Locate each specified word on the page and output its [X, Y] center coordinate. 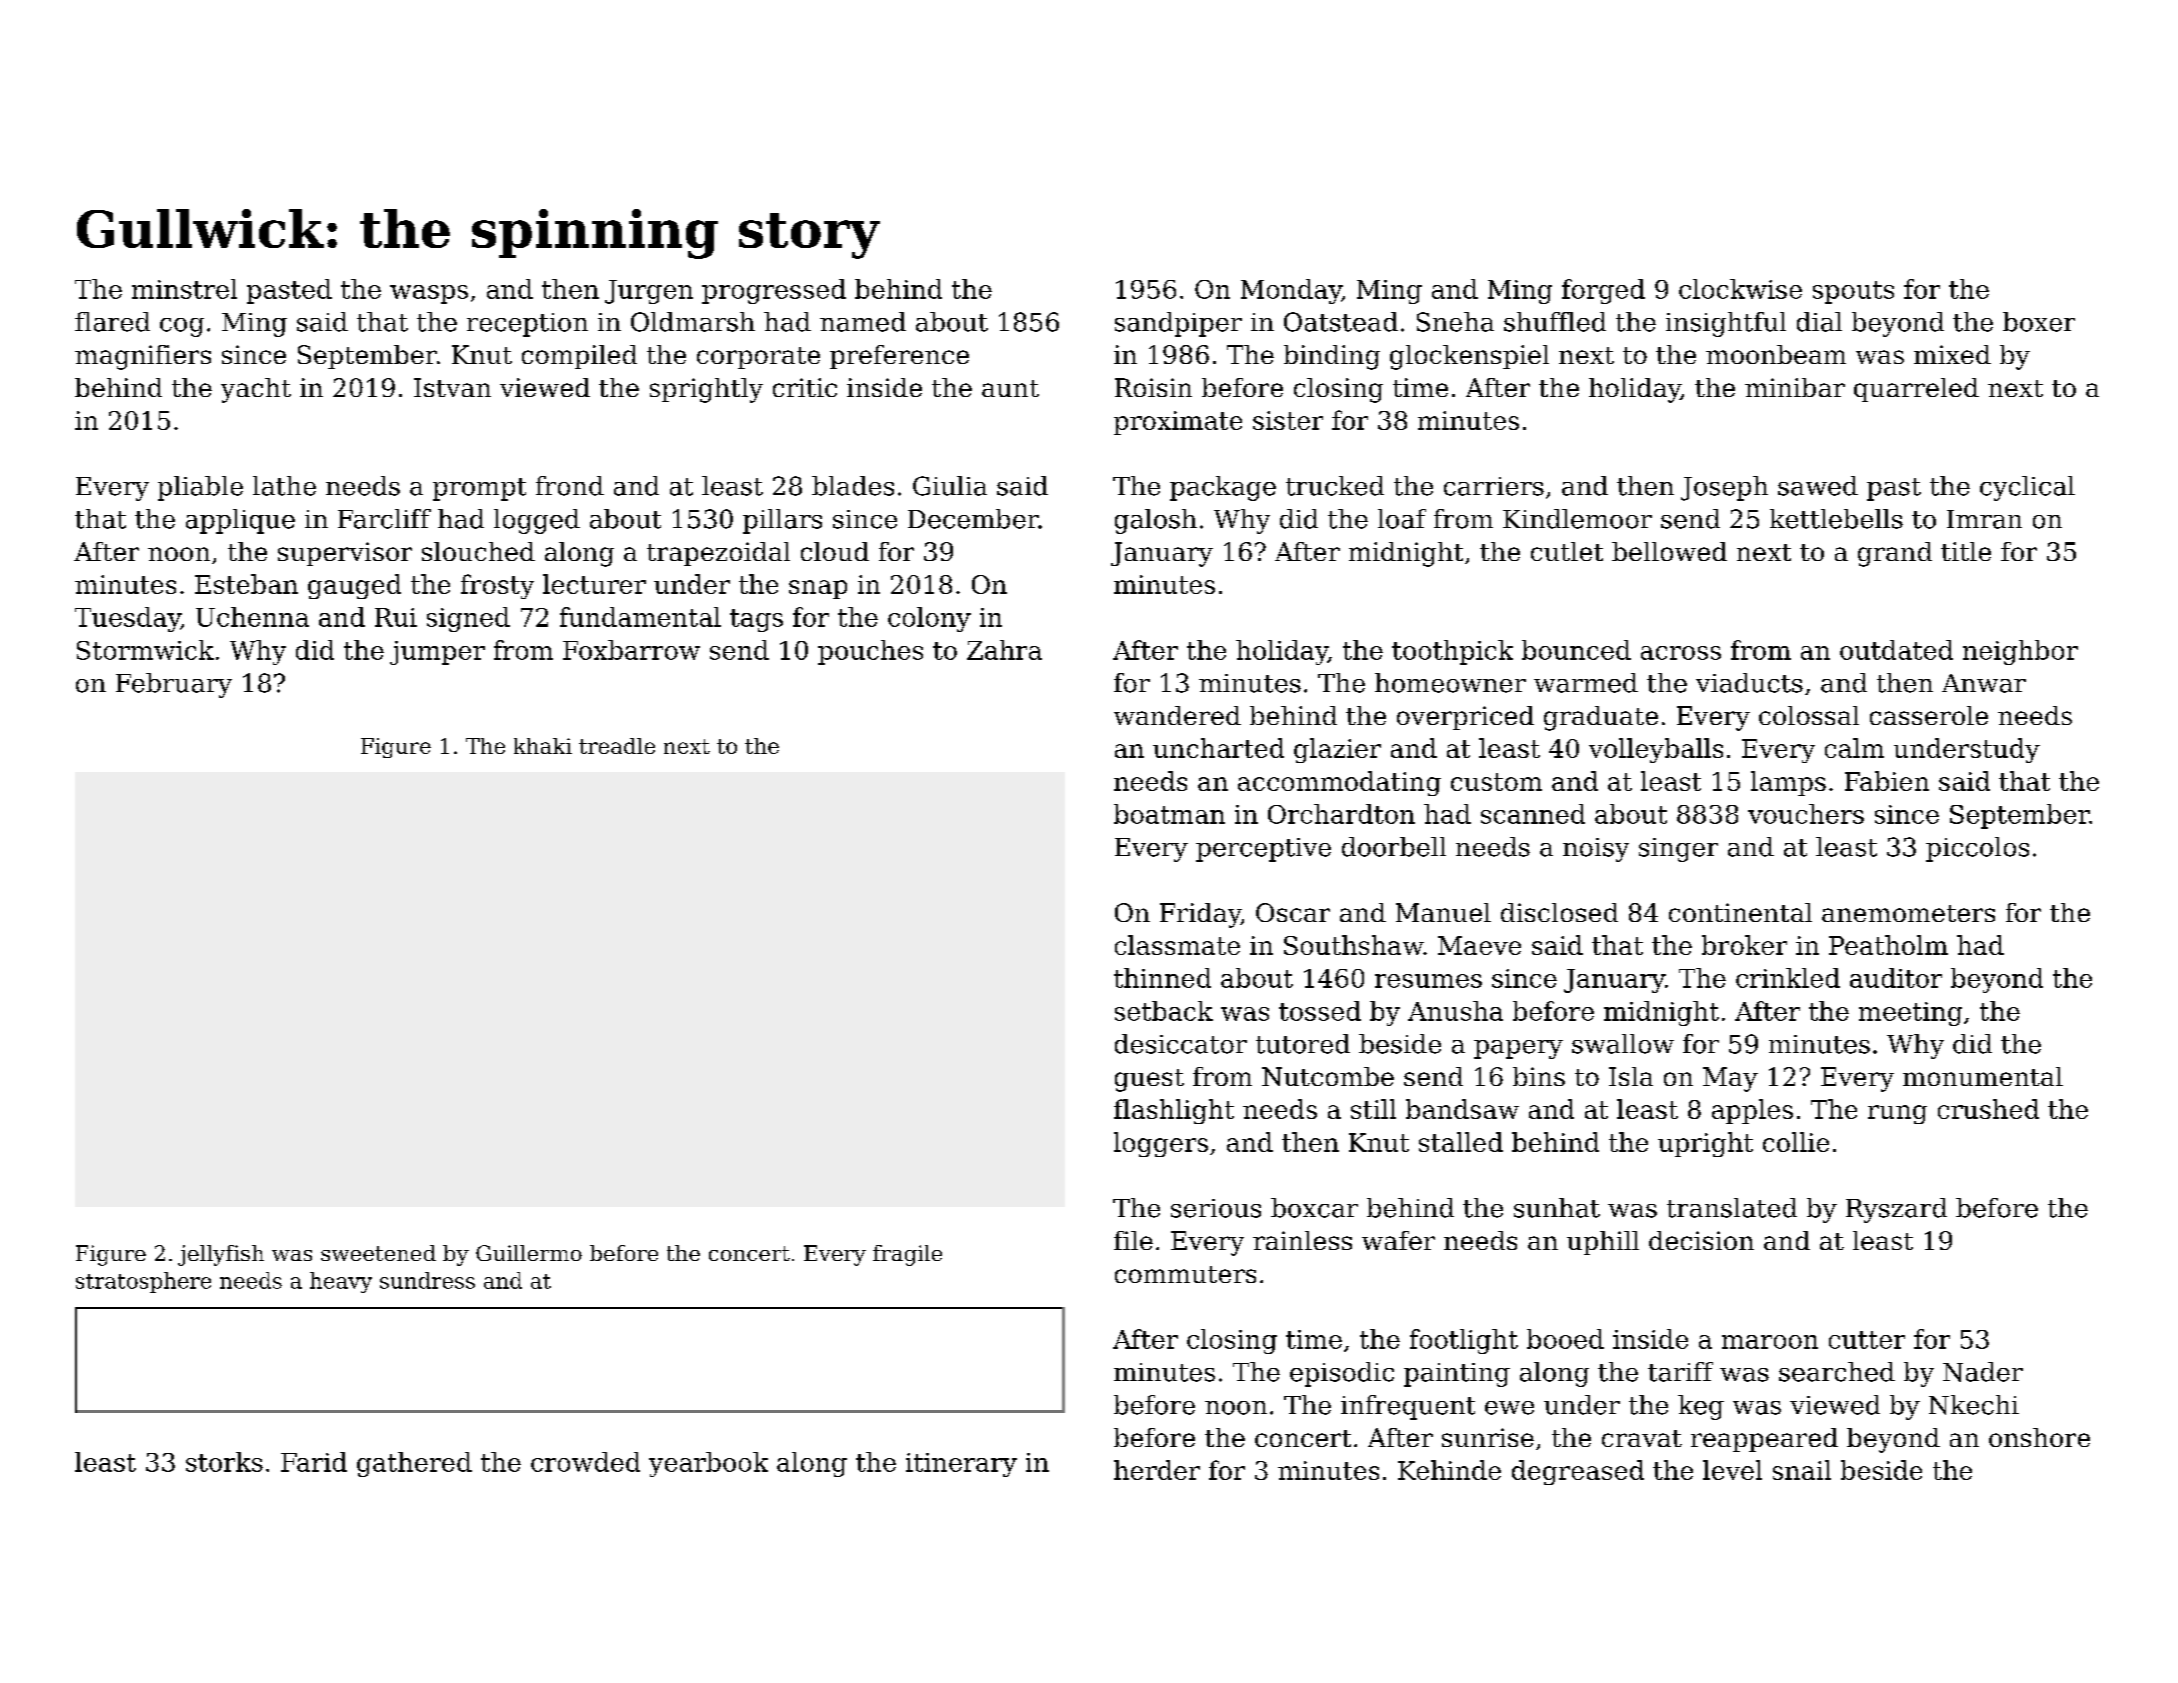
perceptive [1263, 850]
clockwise [1740, 289]
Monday [1291, 291]
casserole [1929, 715]
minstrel [184, 289]
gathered [414, 1464]
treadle [617, 746]
